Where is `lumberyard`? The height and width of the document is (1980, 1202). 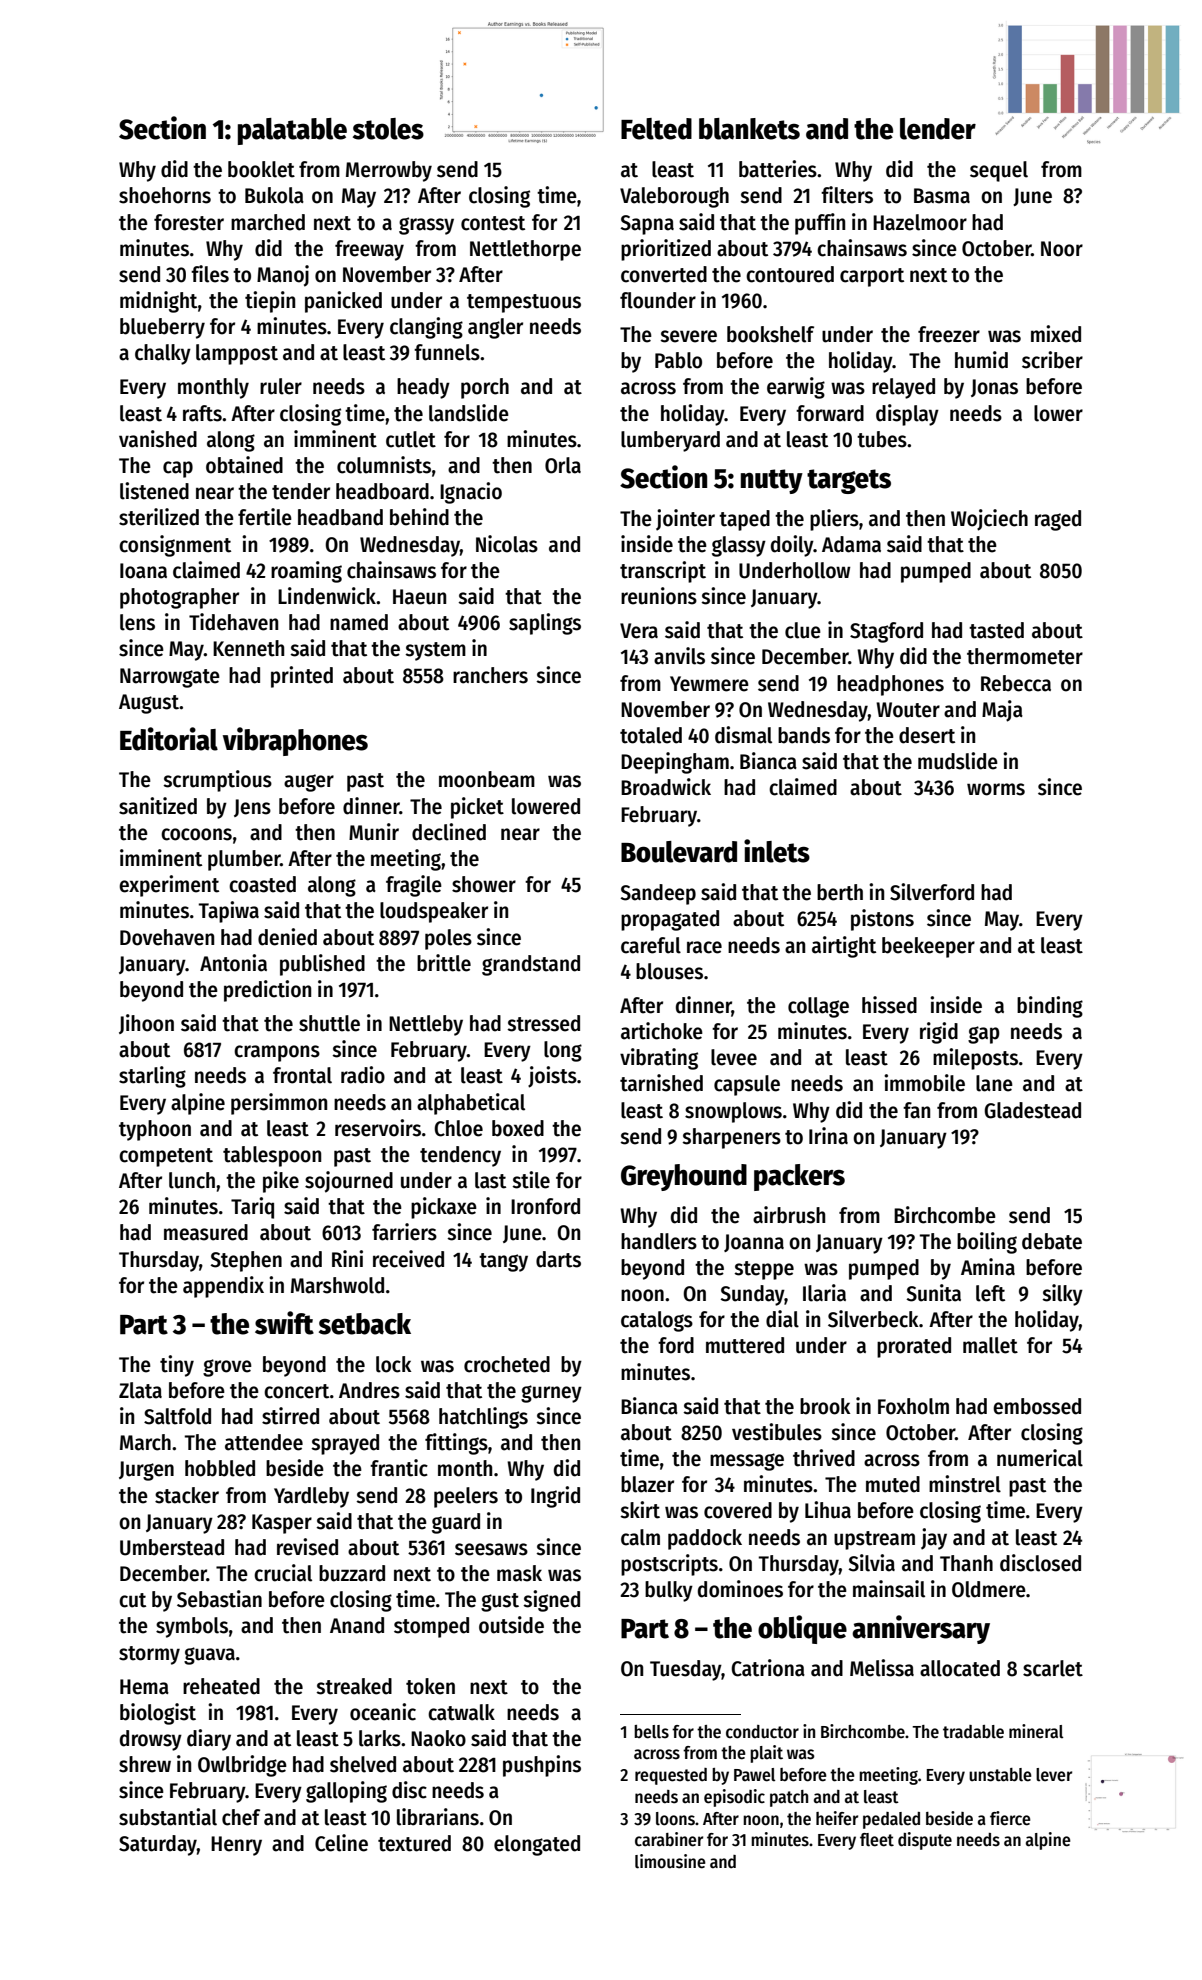 lumberyard is located at coordinates (670, 441).
